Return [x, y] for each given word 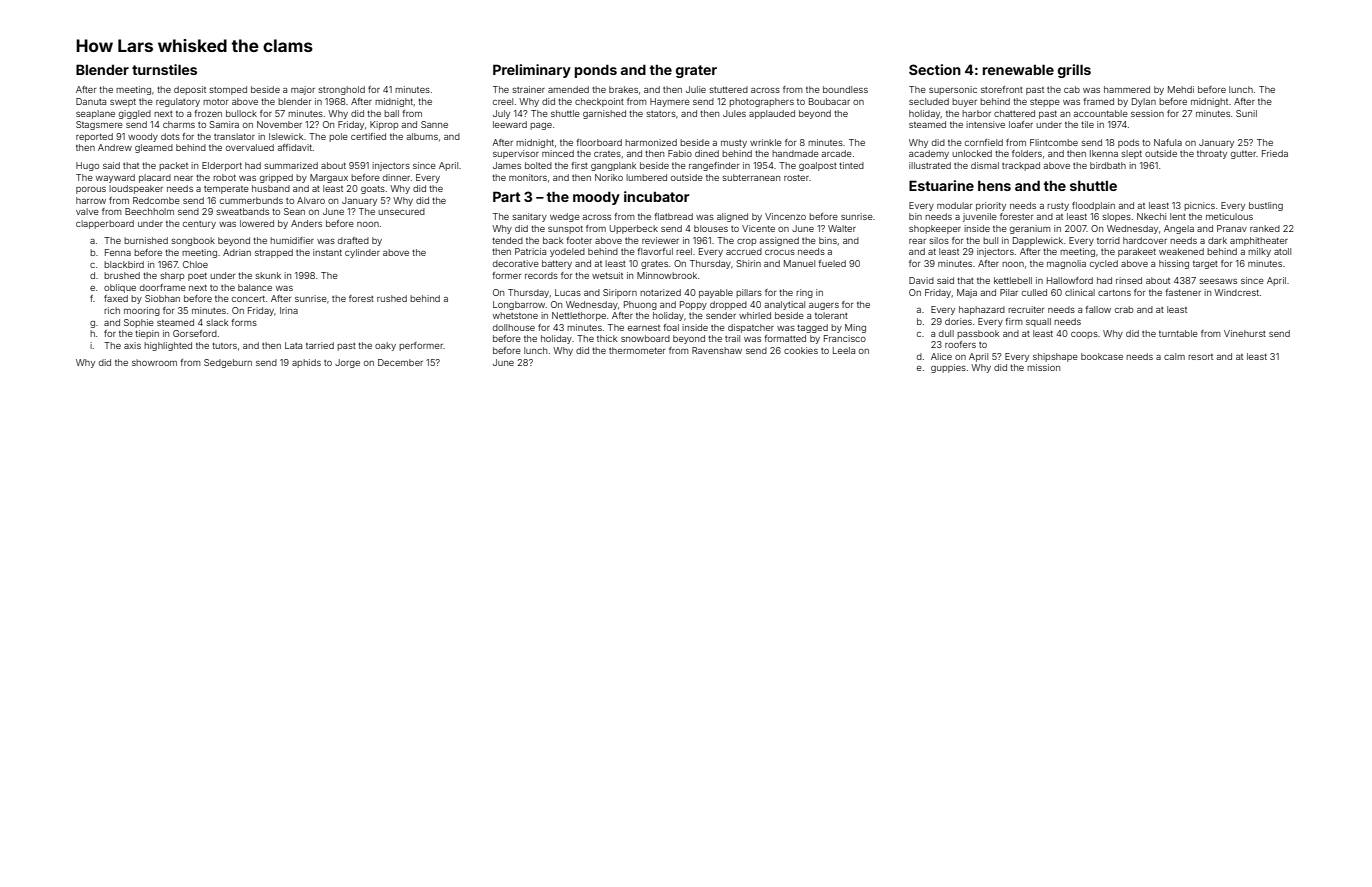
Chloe [195, 264]
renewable [1018, 69]
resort [1200, 357]
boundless [845, 89]
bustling [1266, 206]
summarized [291, 165]
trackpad [1021, 166]
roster [796, 177]
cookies [801, 350]
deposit [190, 90]
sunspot [565, 229]
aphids [306, 363]
